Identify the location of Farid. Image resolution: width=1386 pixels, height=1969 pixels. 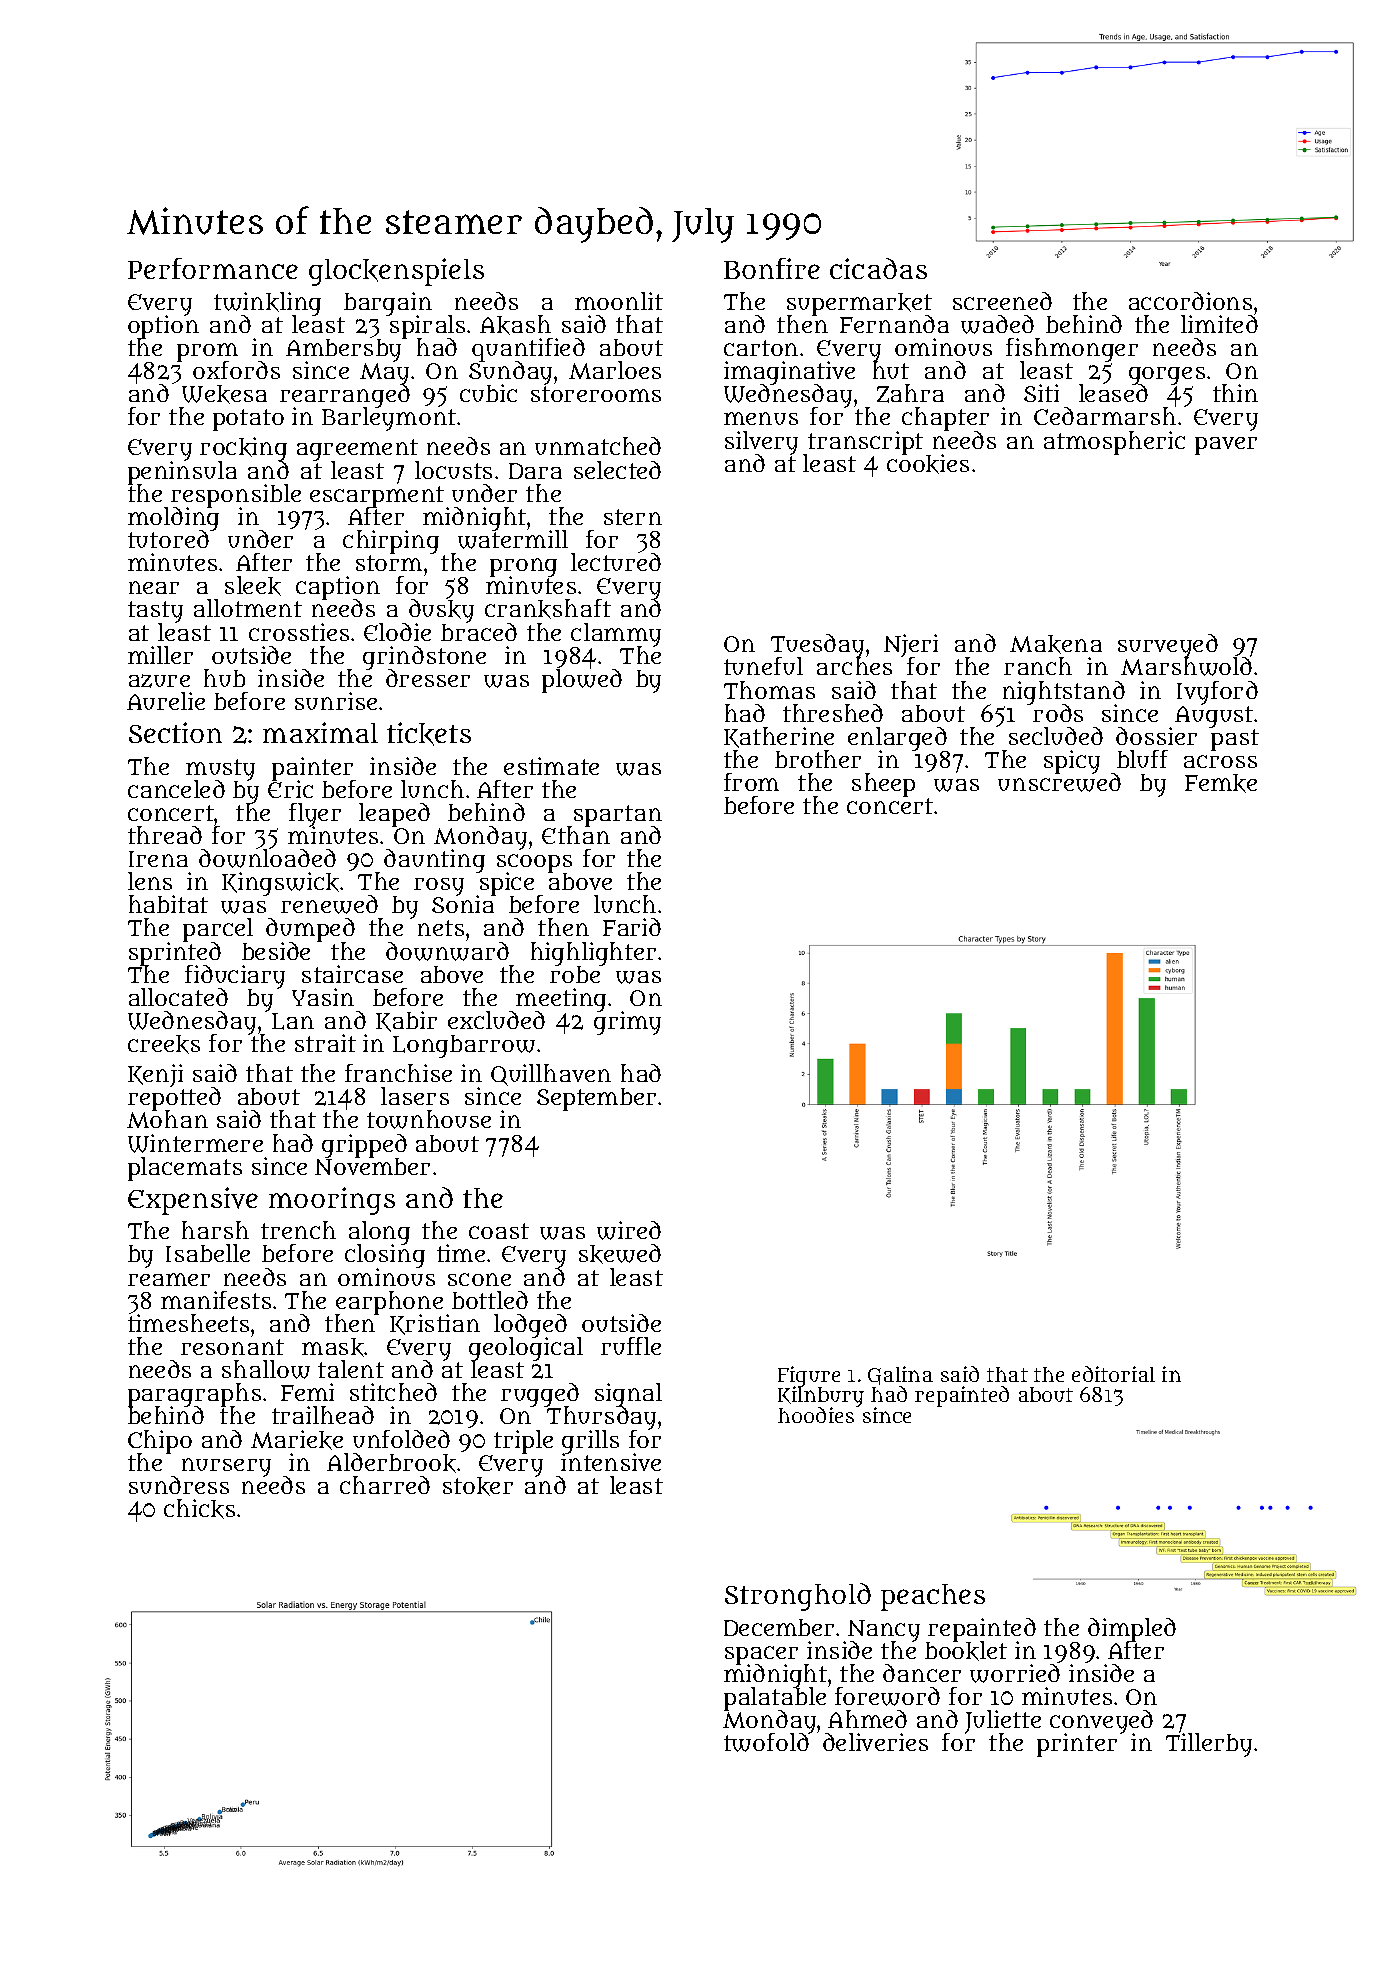
(632, 927).
